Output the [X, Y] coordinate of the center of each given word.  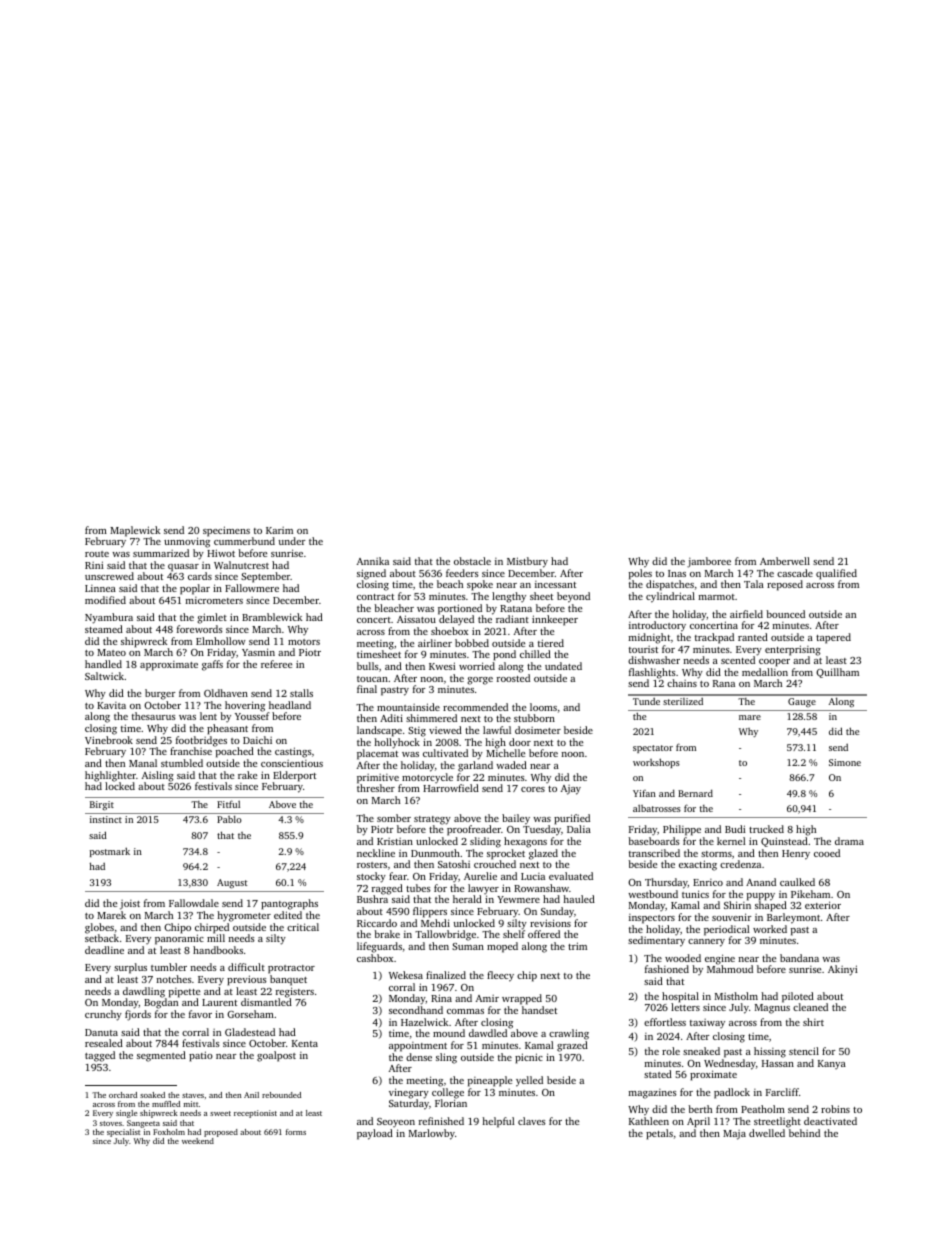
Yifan [644, 793]
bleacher [394, 608]
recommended [475, 707]
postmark [110, 852]
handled [103, 664]
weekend [198, 1141]
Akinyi [842, 970]
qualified [836, 574]
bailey [516, 819]
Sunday [557, 912]
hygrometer [244, 916]
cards [200, 576]
